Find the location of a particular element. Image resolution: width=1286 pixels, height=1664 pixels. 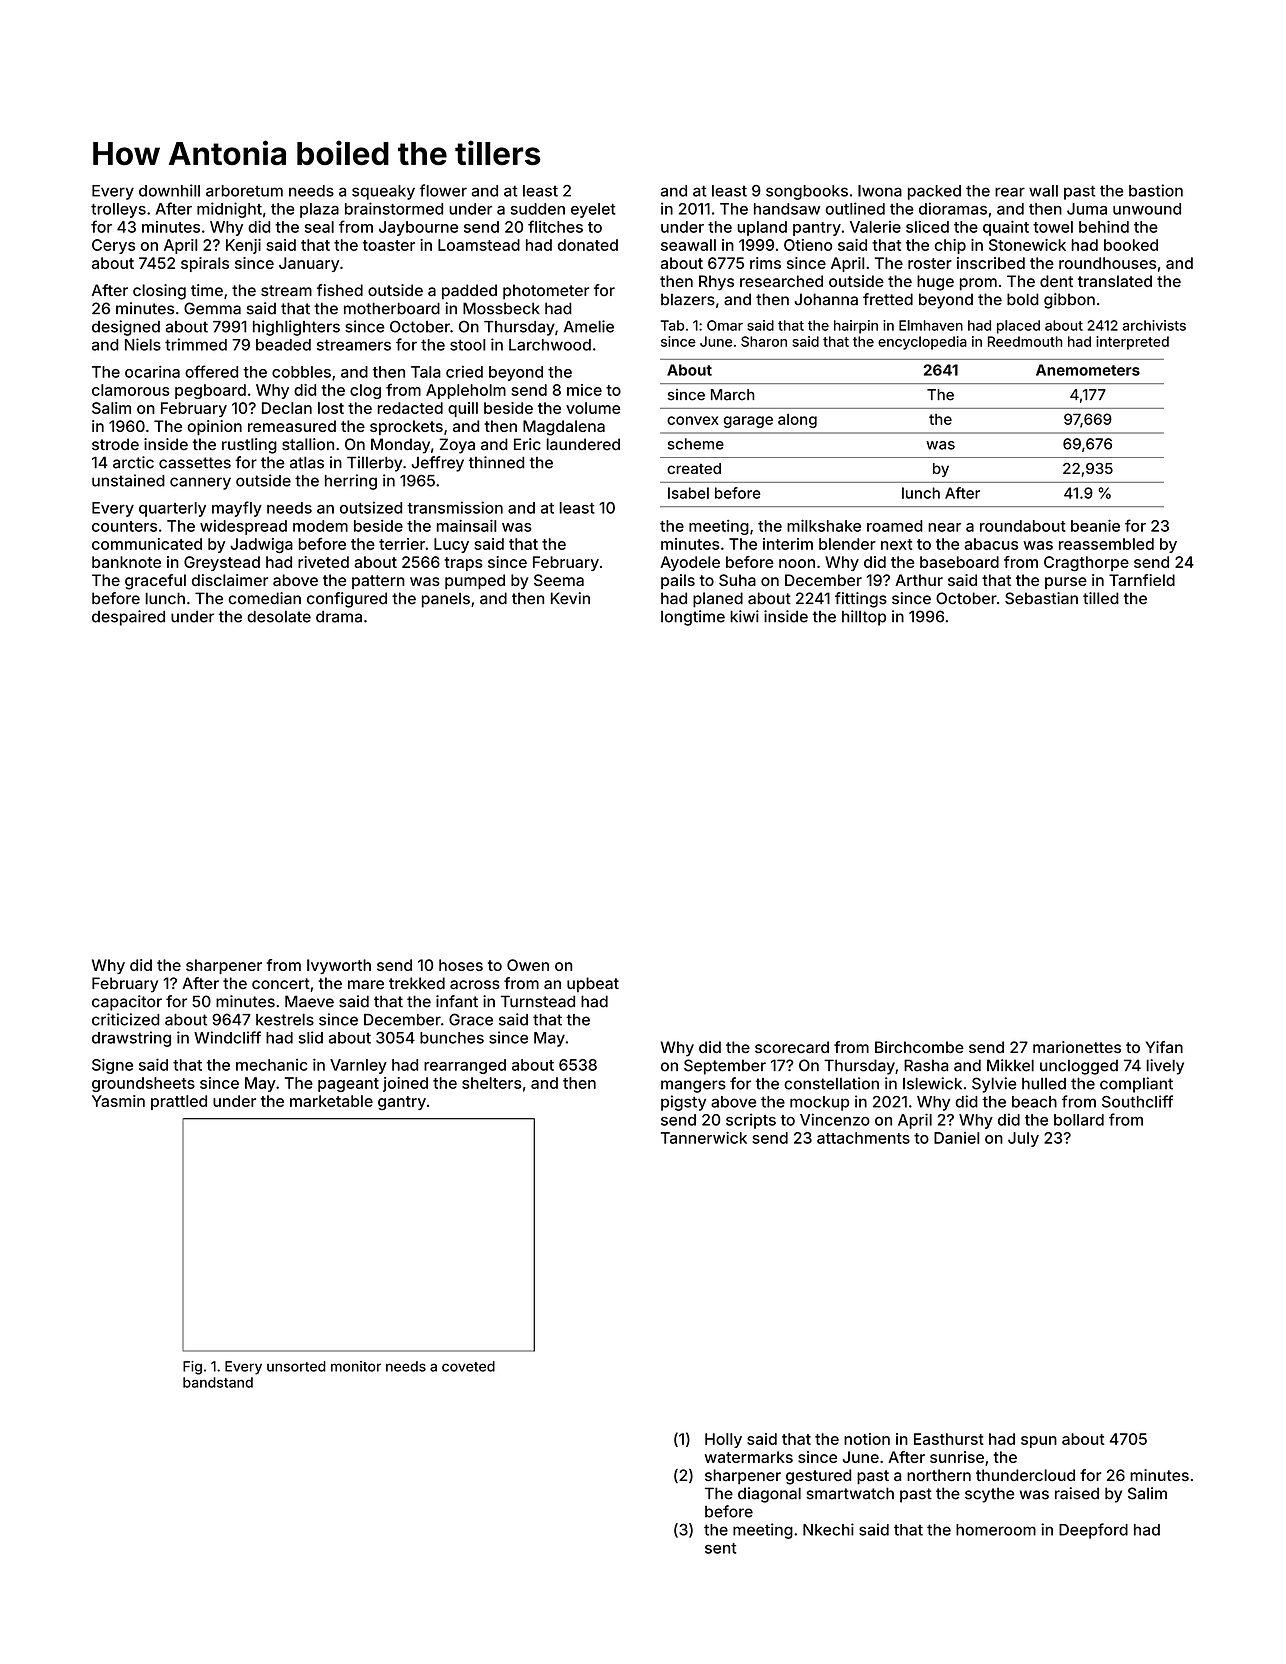

Niels is located at coordinates (143, 344).
